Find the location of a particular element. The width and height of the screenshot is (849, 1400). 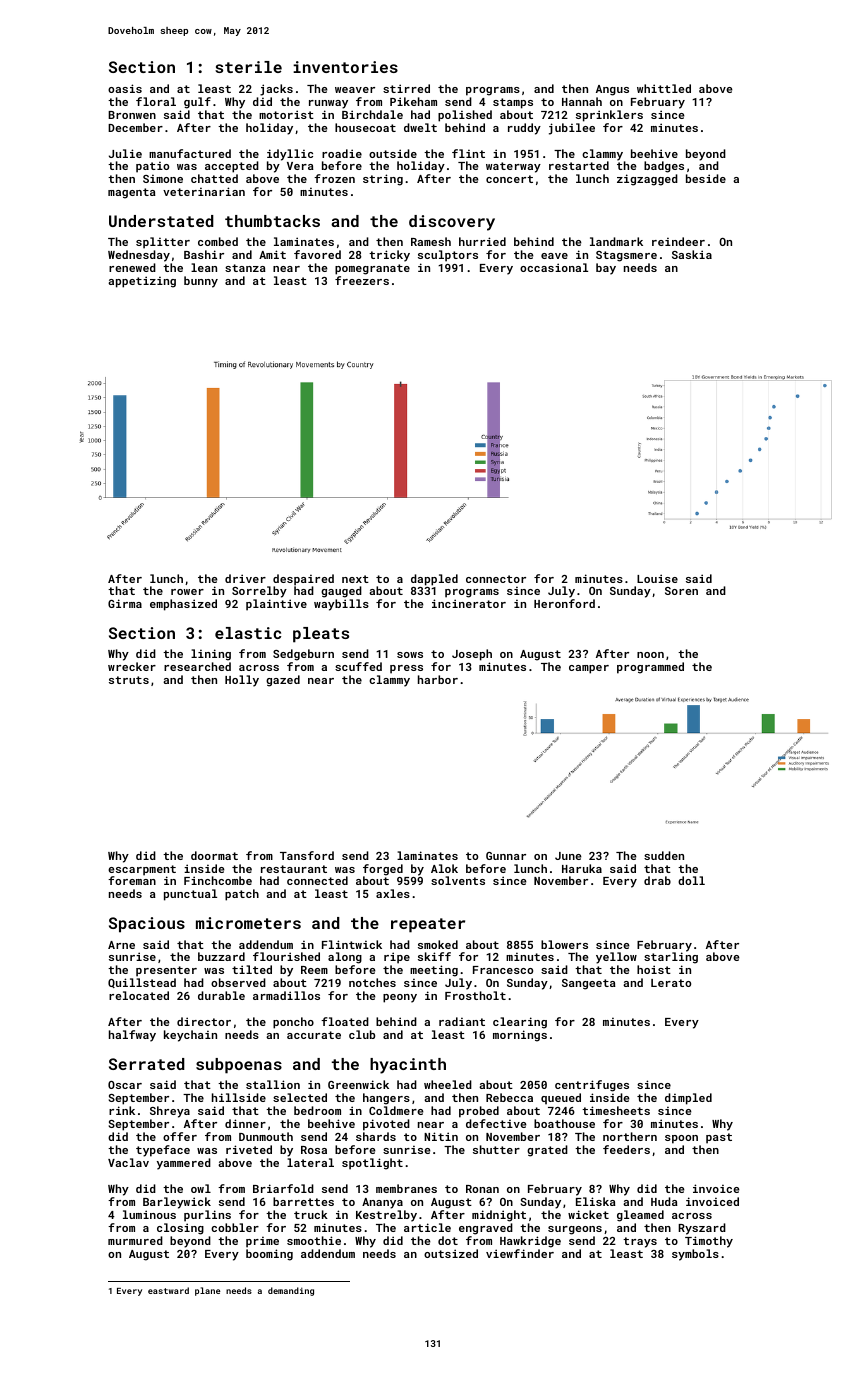

dwelt is located at coordinates (420, 127).
